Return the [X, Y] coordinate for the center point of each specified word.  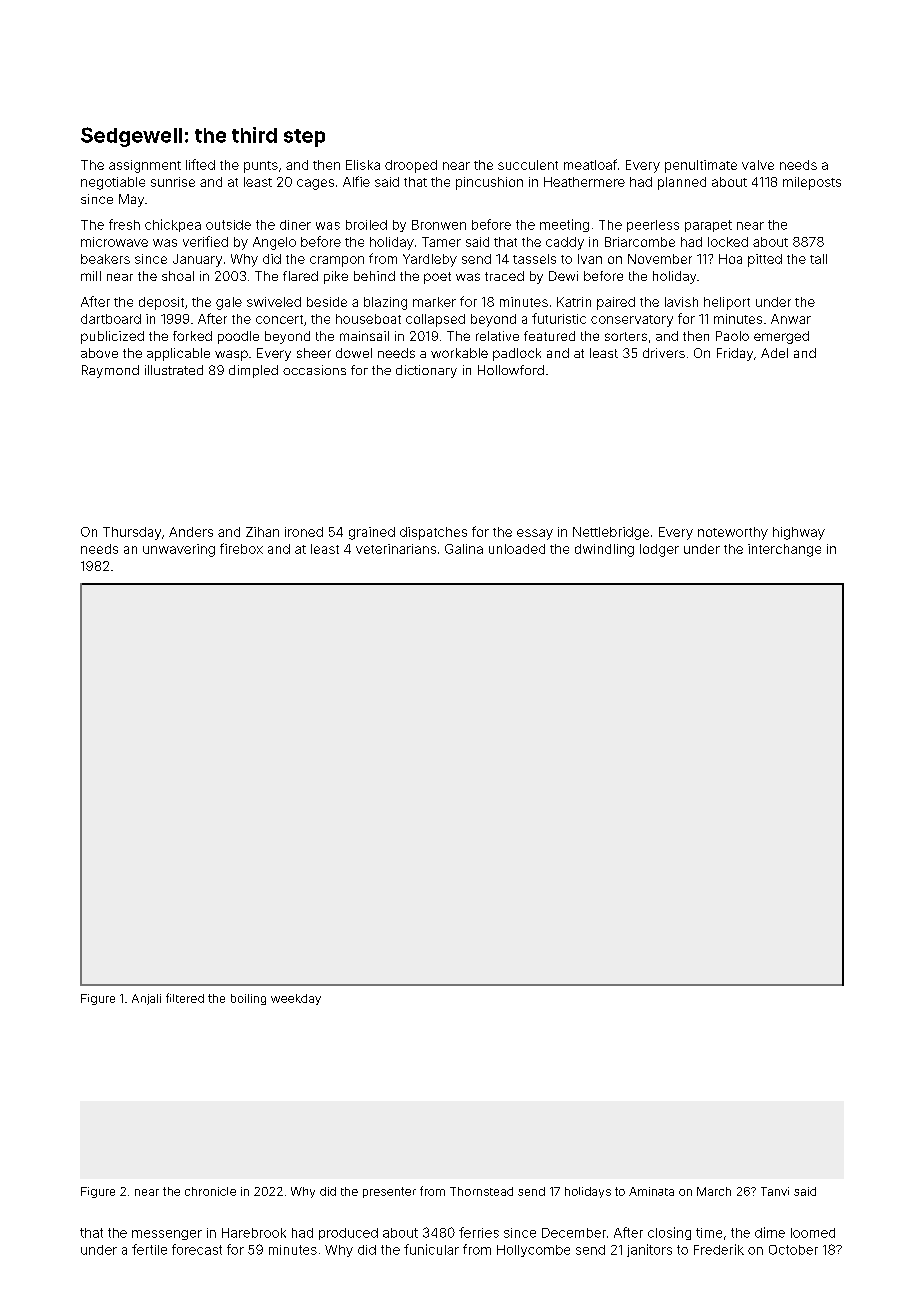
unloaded [517, 549]
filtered [185, 998]
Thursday [132, 533]
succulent [528, 165]
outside [228, 225]
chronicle [210, 1191]
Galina [464, 549]
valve [758, 165]
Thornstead [481, 1191]
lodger [659, 550]
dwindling [604, 550]
